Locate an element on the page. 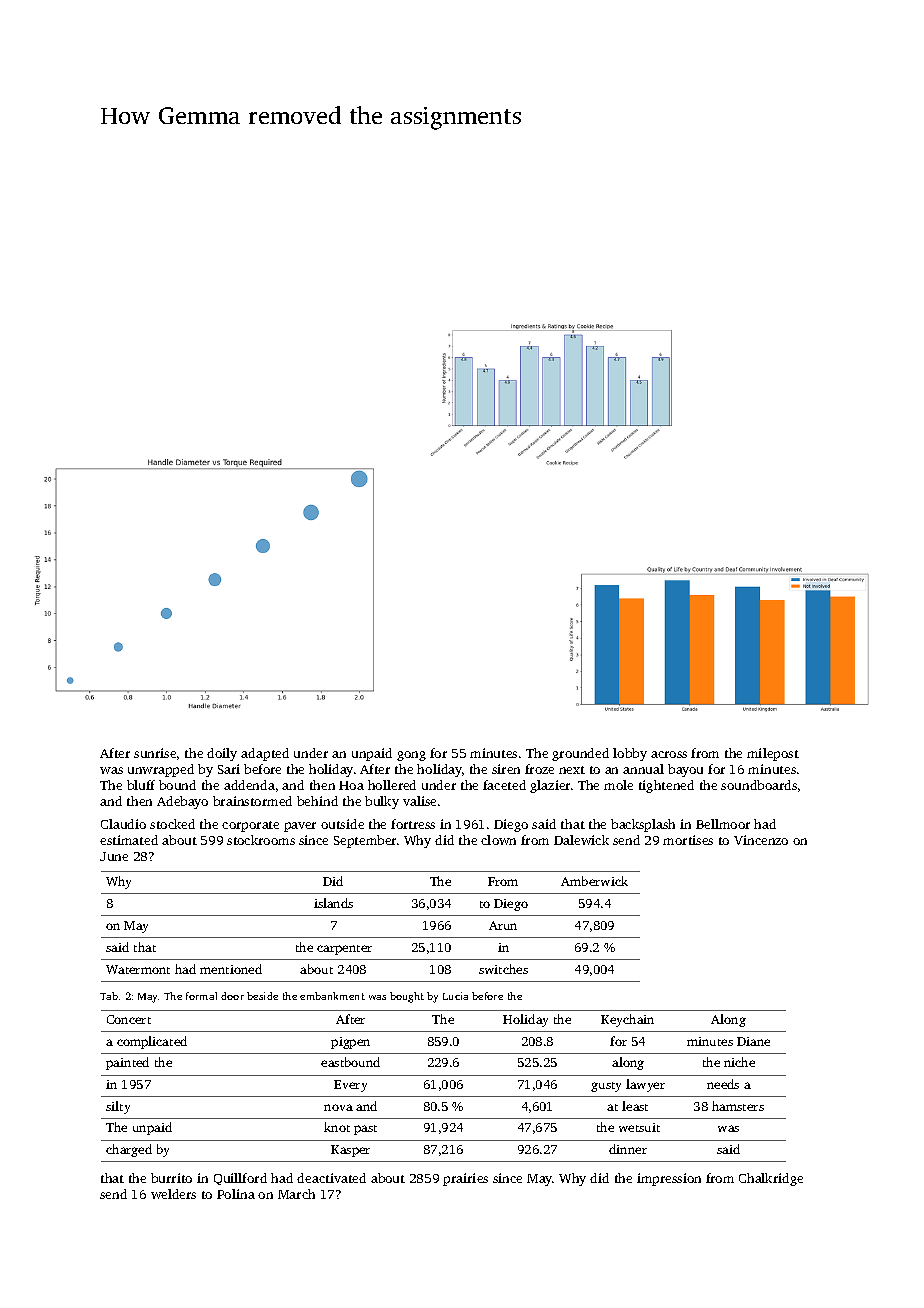  adapted is located at coordinates (265, 754).
